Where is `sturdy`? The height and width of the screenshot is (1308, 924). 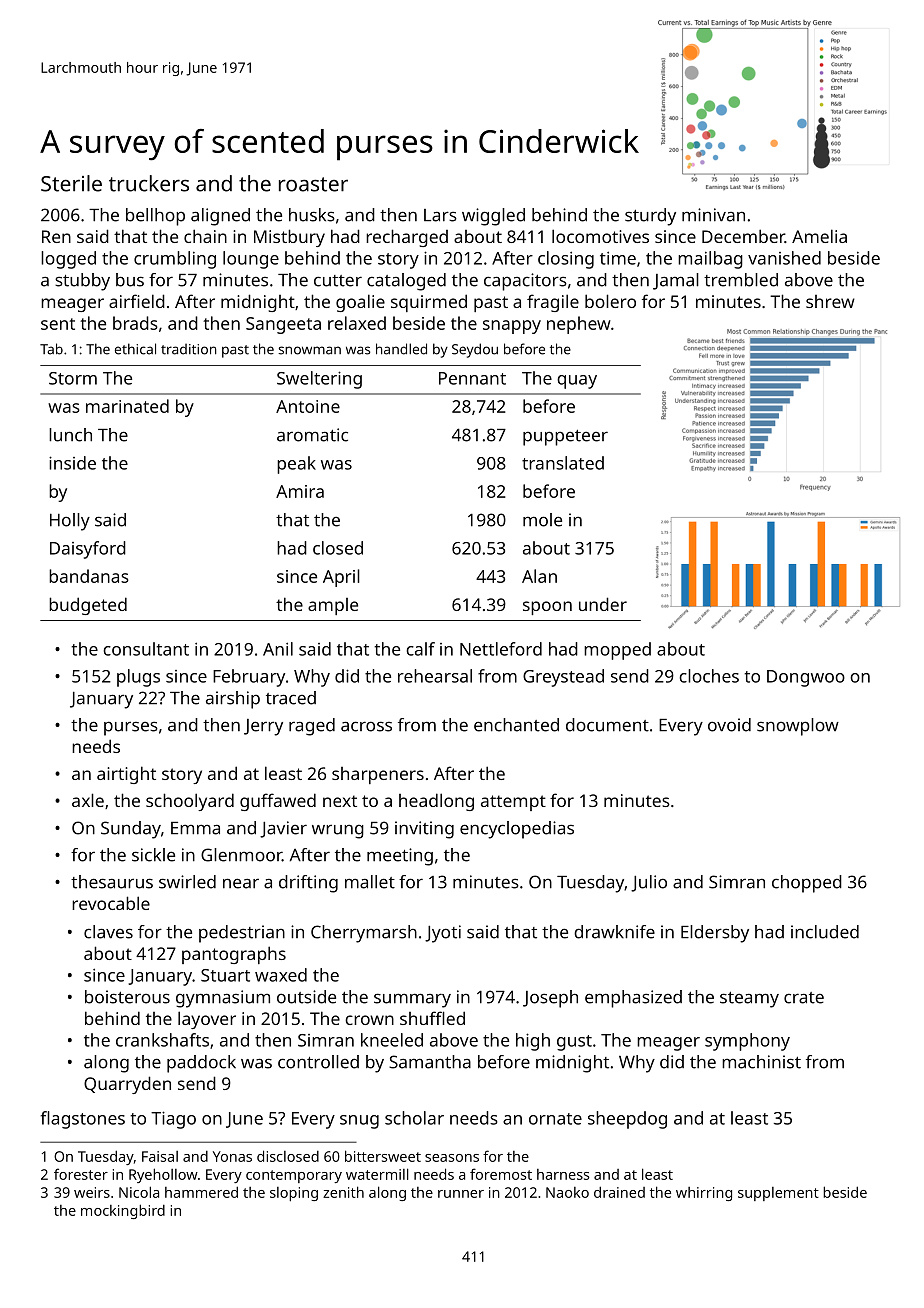 sturdy is located at coordinates (650, 217).
